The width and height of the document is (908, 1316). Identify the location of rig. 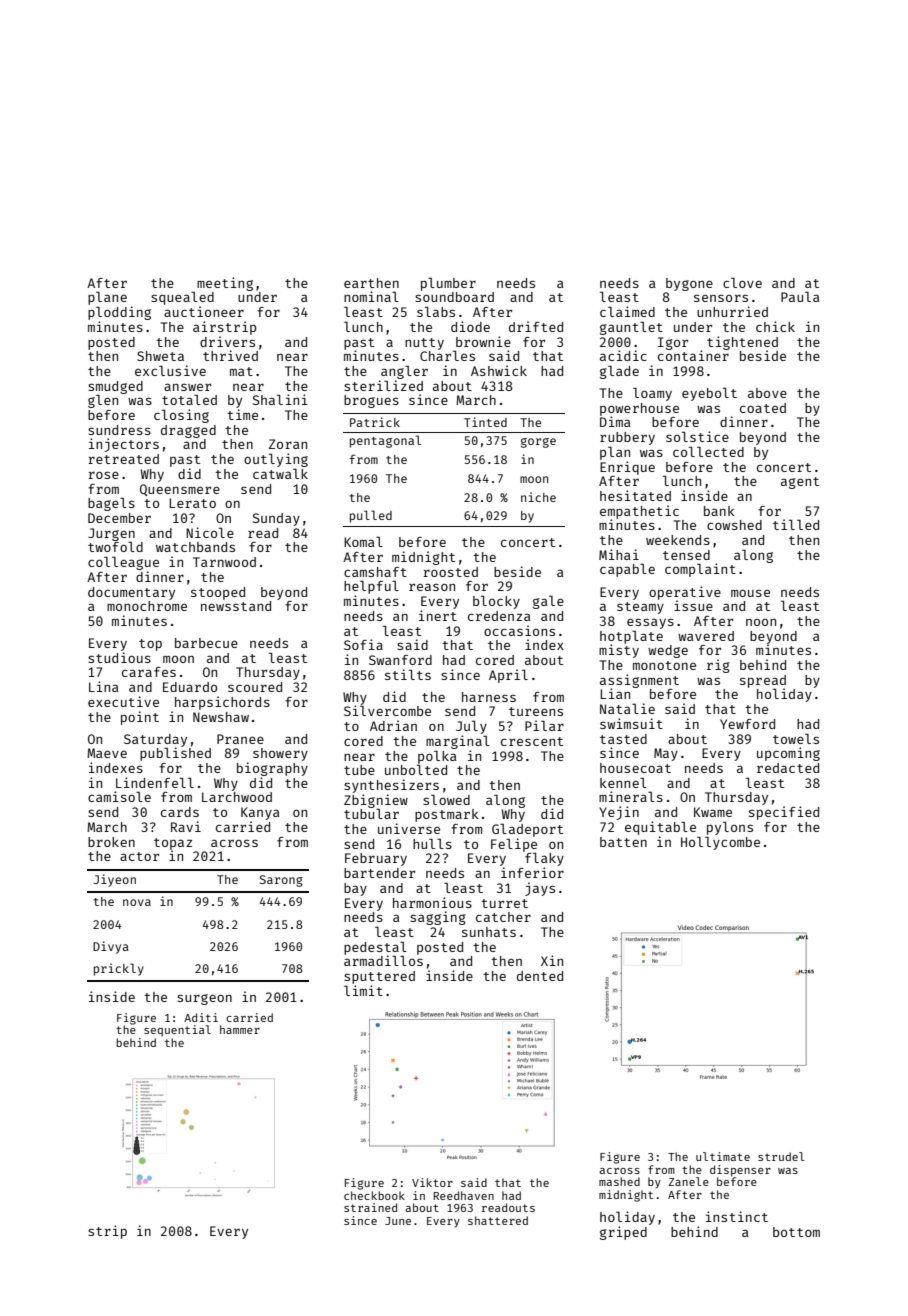
(718, 666).
